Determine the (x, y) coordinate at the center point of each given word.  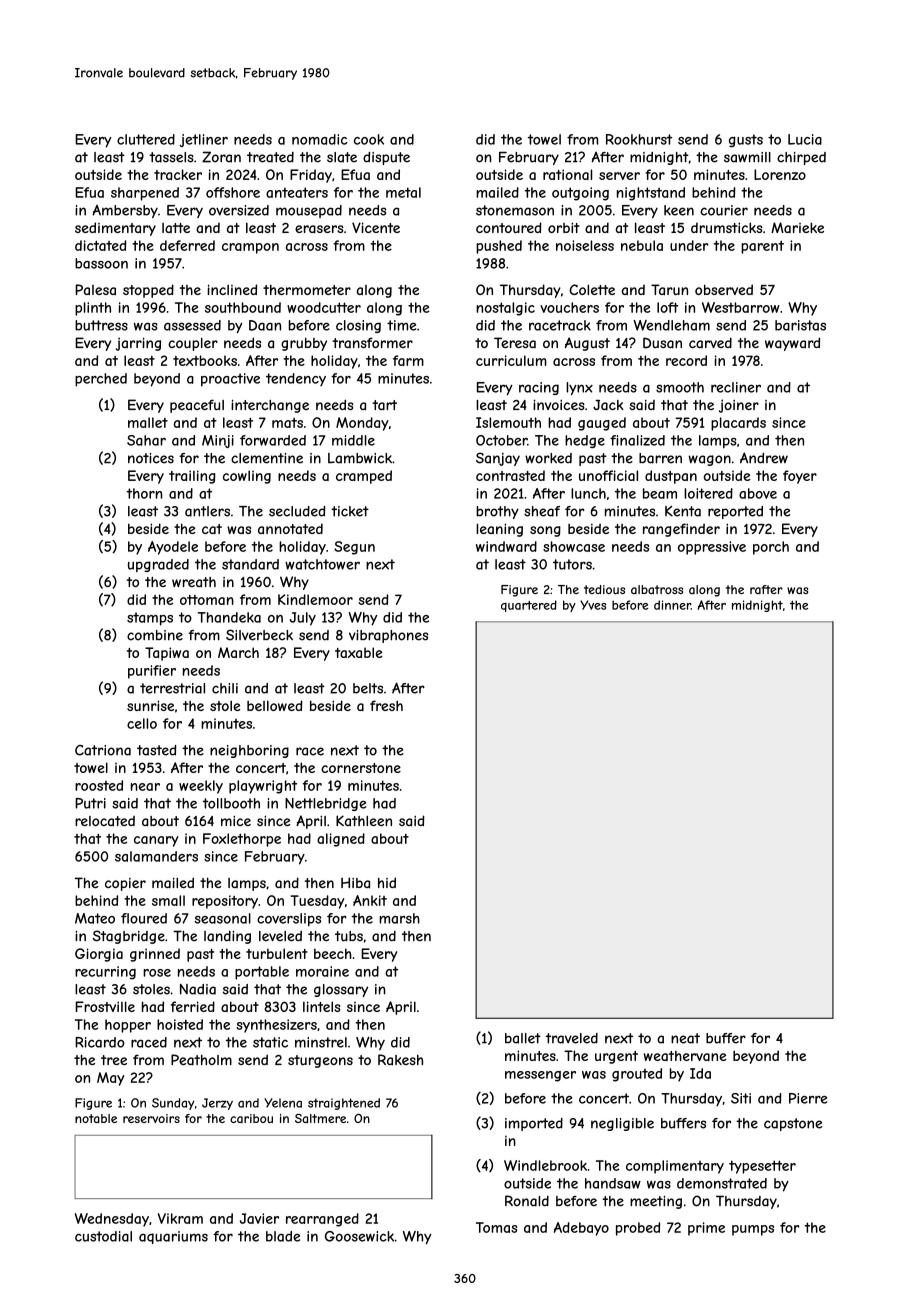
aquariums (173, 1237)
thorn (144, 493)
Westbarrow (741, 307)
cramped (364, 477)
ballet (523, 1038)
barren (660, 458)
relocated (105, 821)
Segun (354, 548)
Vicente (376, 227)
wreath (194, 582)
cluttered (146, 139)
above (758, 493)
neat (685, 1038)
